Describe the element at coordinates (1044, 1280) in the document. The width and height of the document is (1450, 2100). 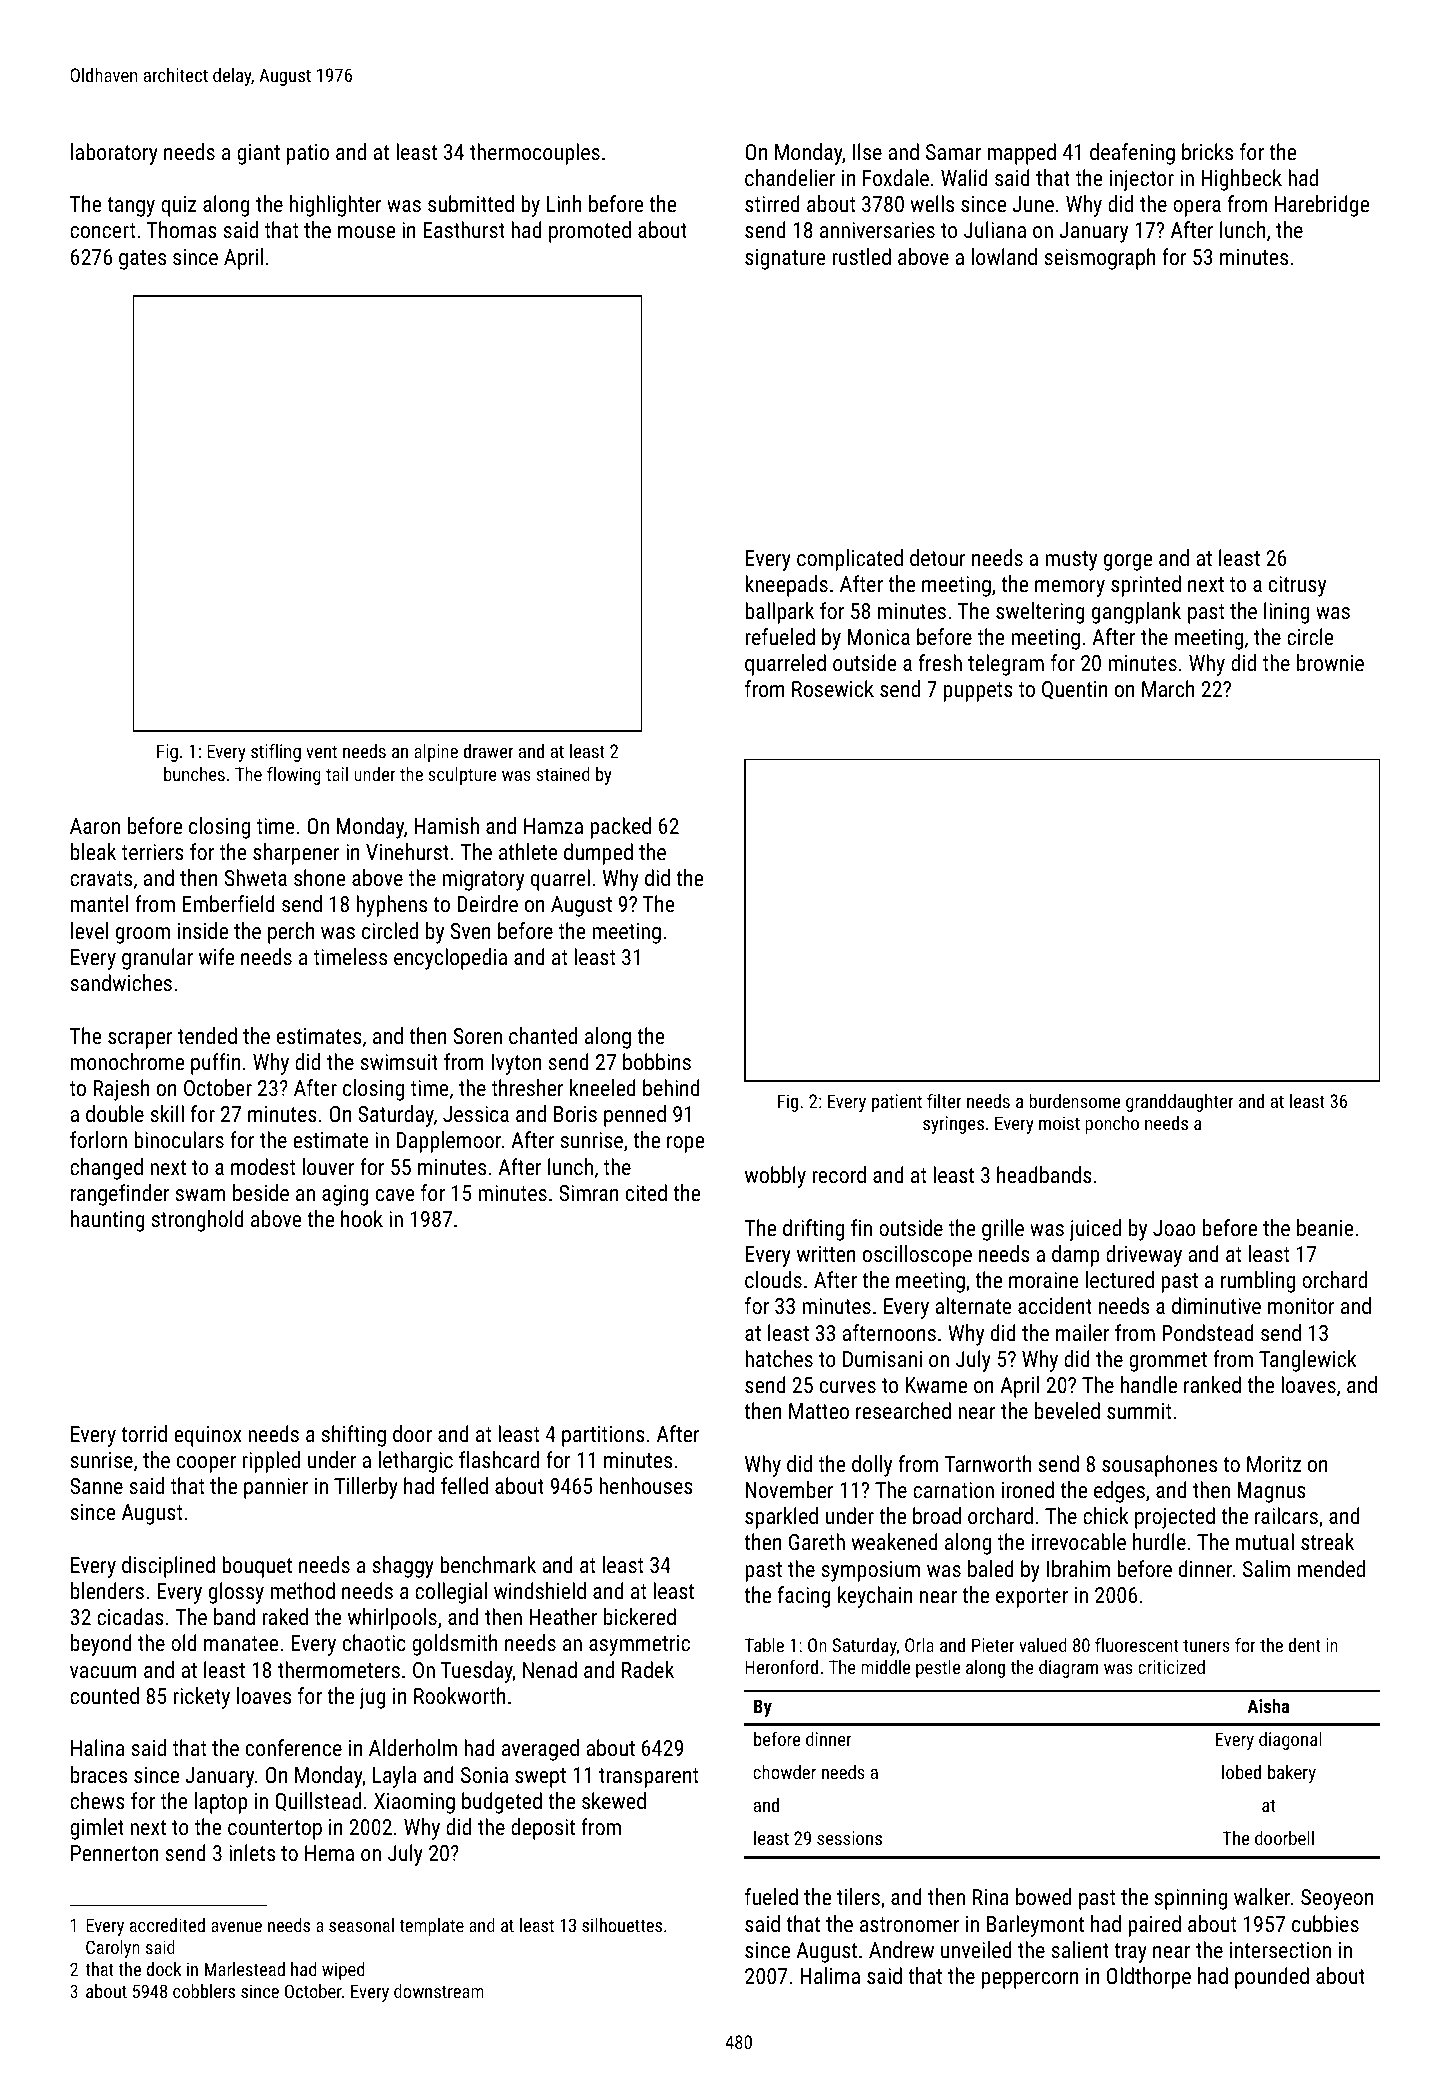
I see `moraine` at that location.
